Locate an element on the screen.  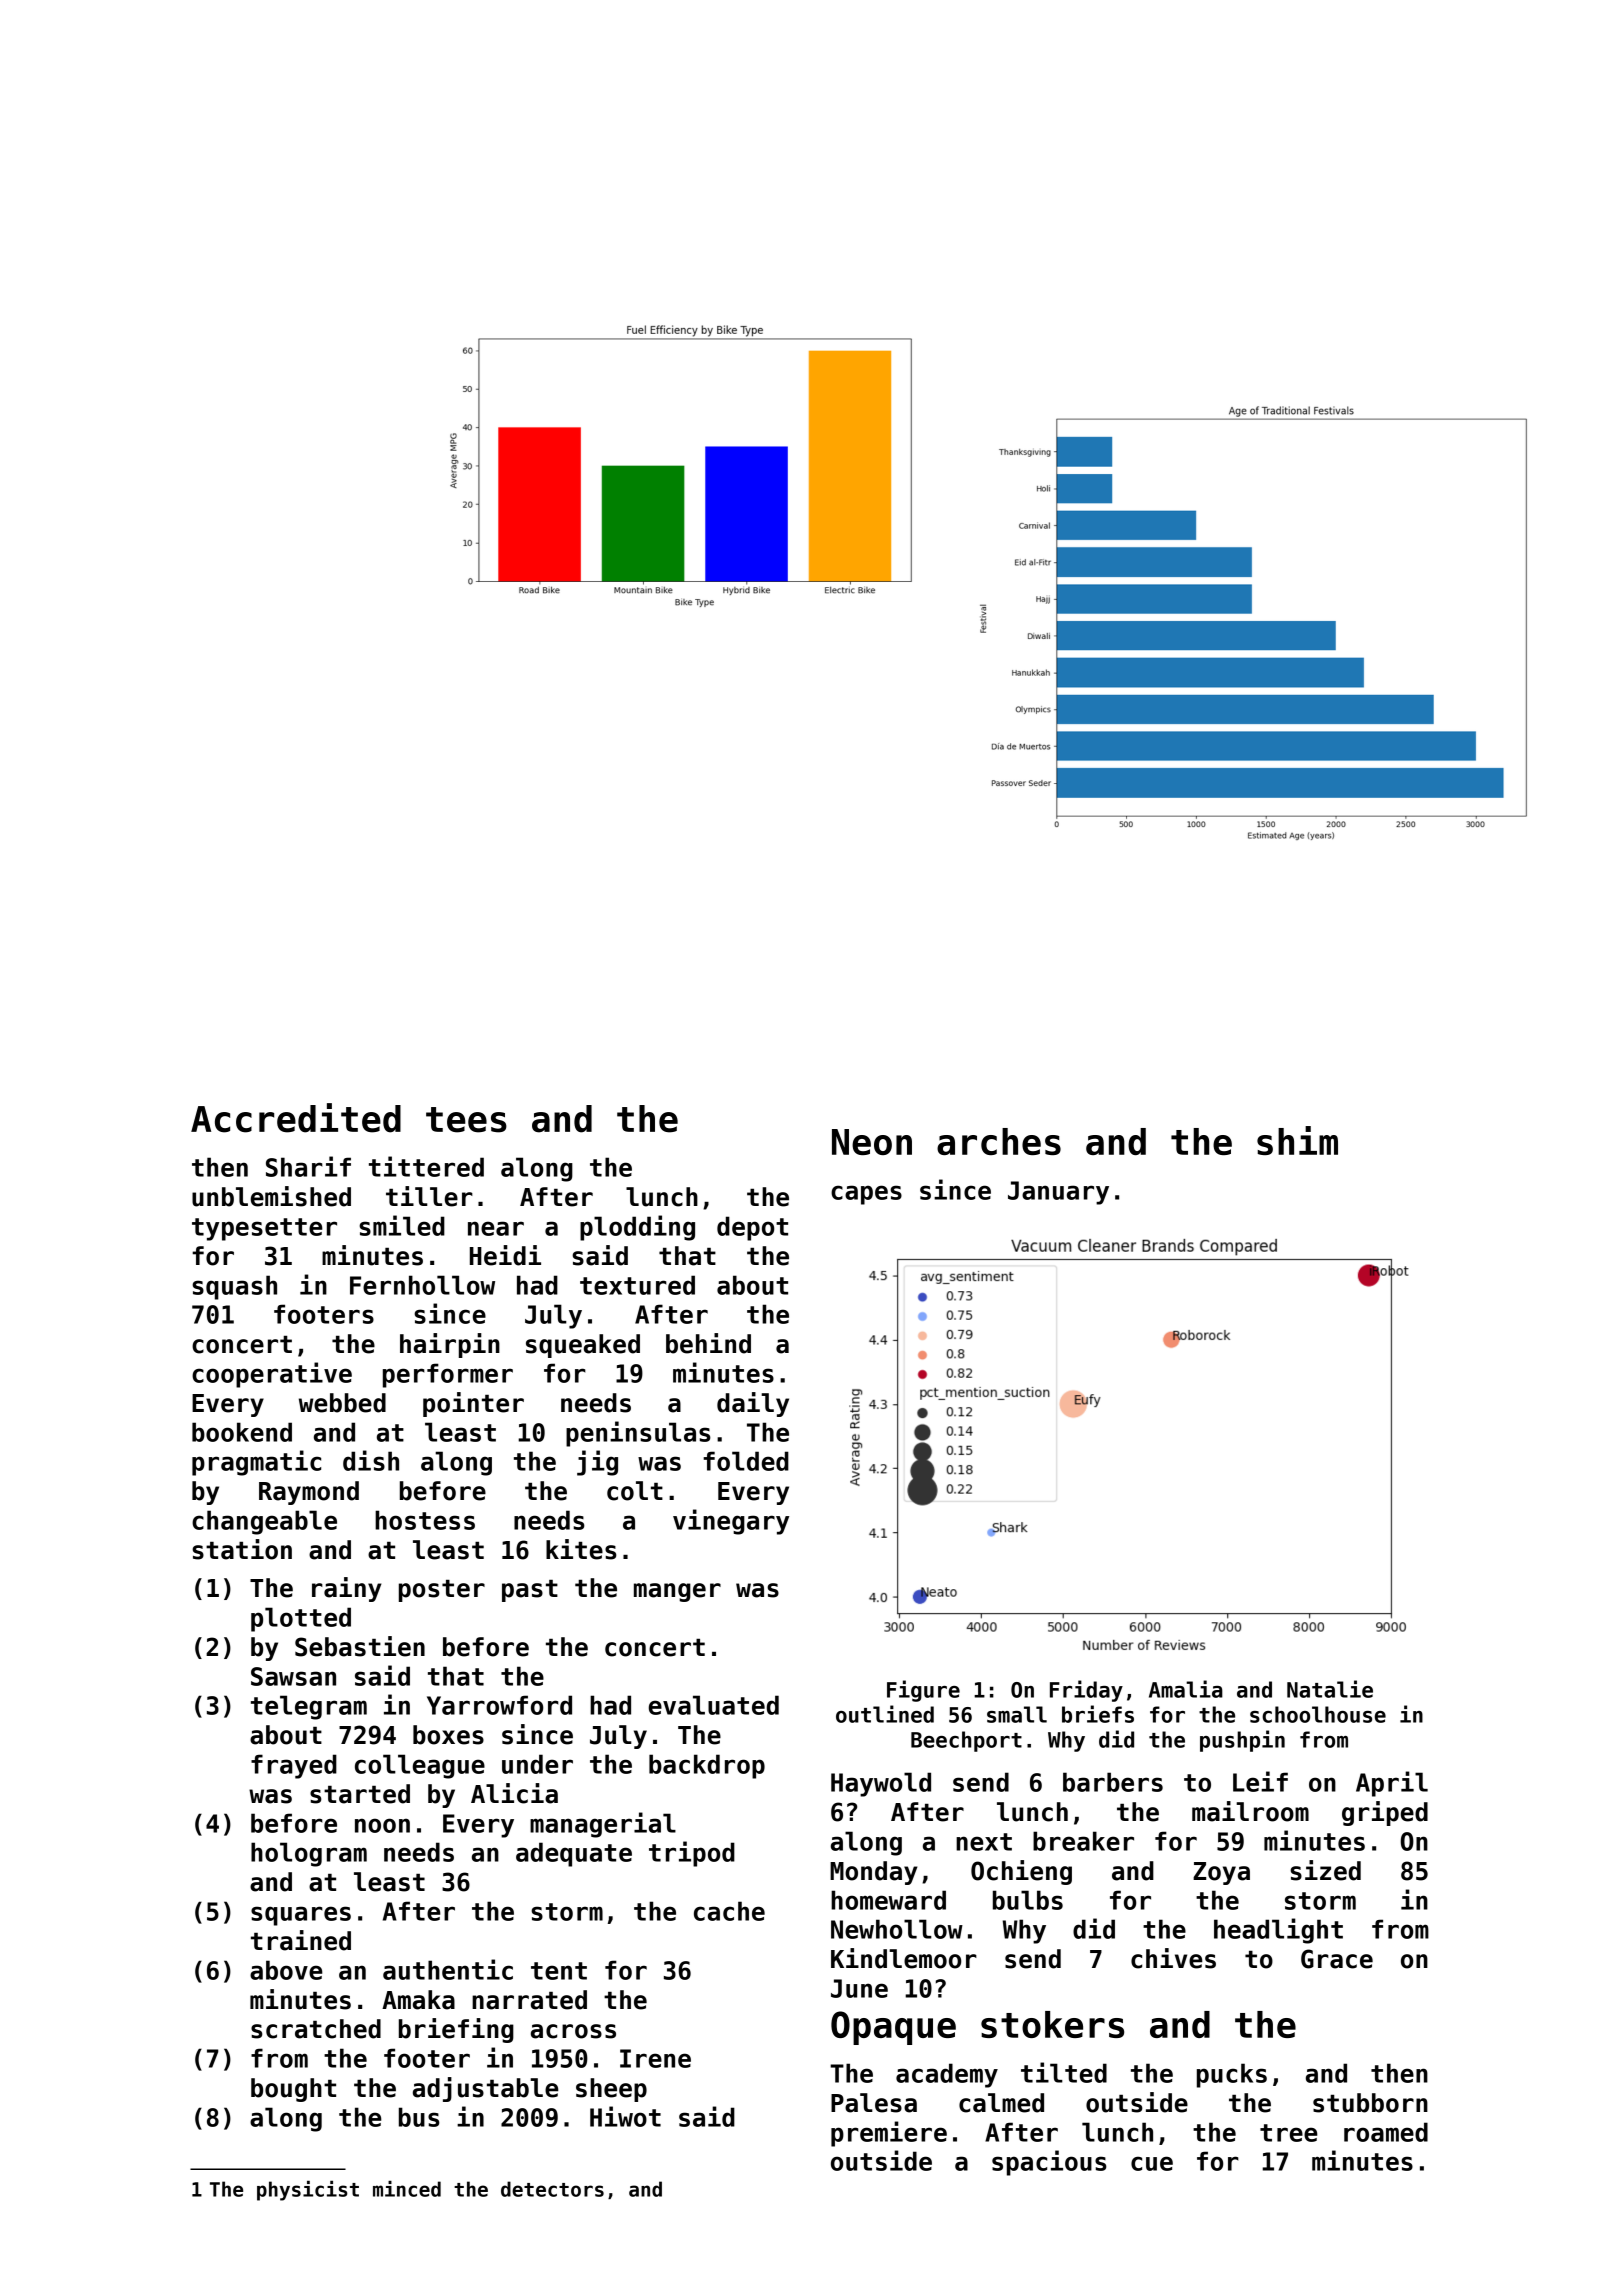
frayed is located at coordinates (294, 1766).
